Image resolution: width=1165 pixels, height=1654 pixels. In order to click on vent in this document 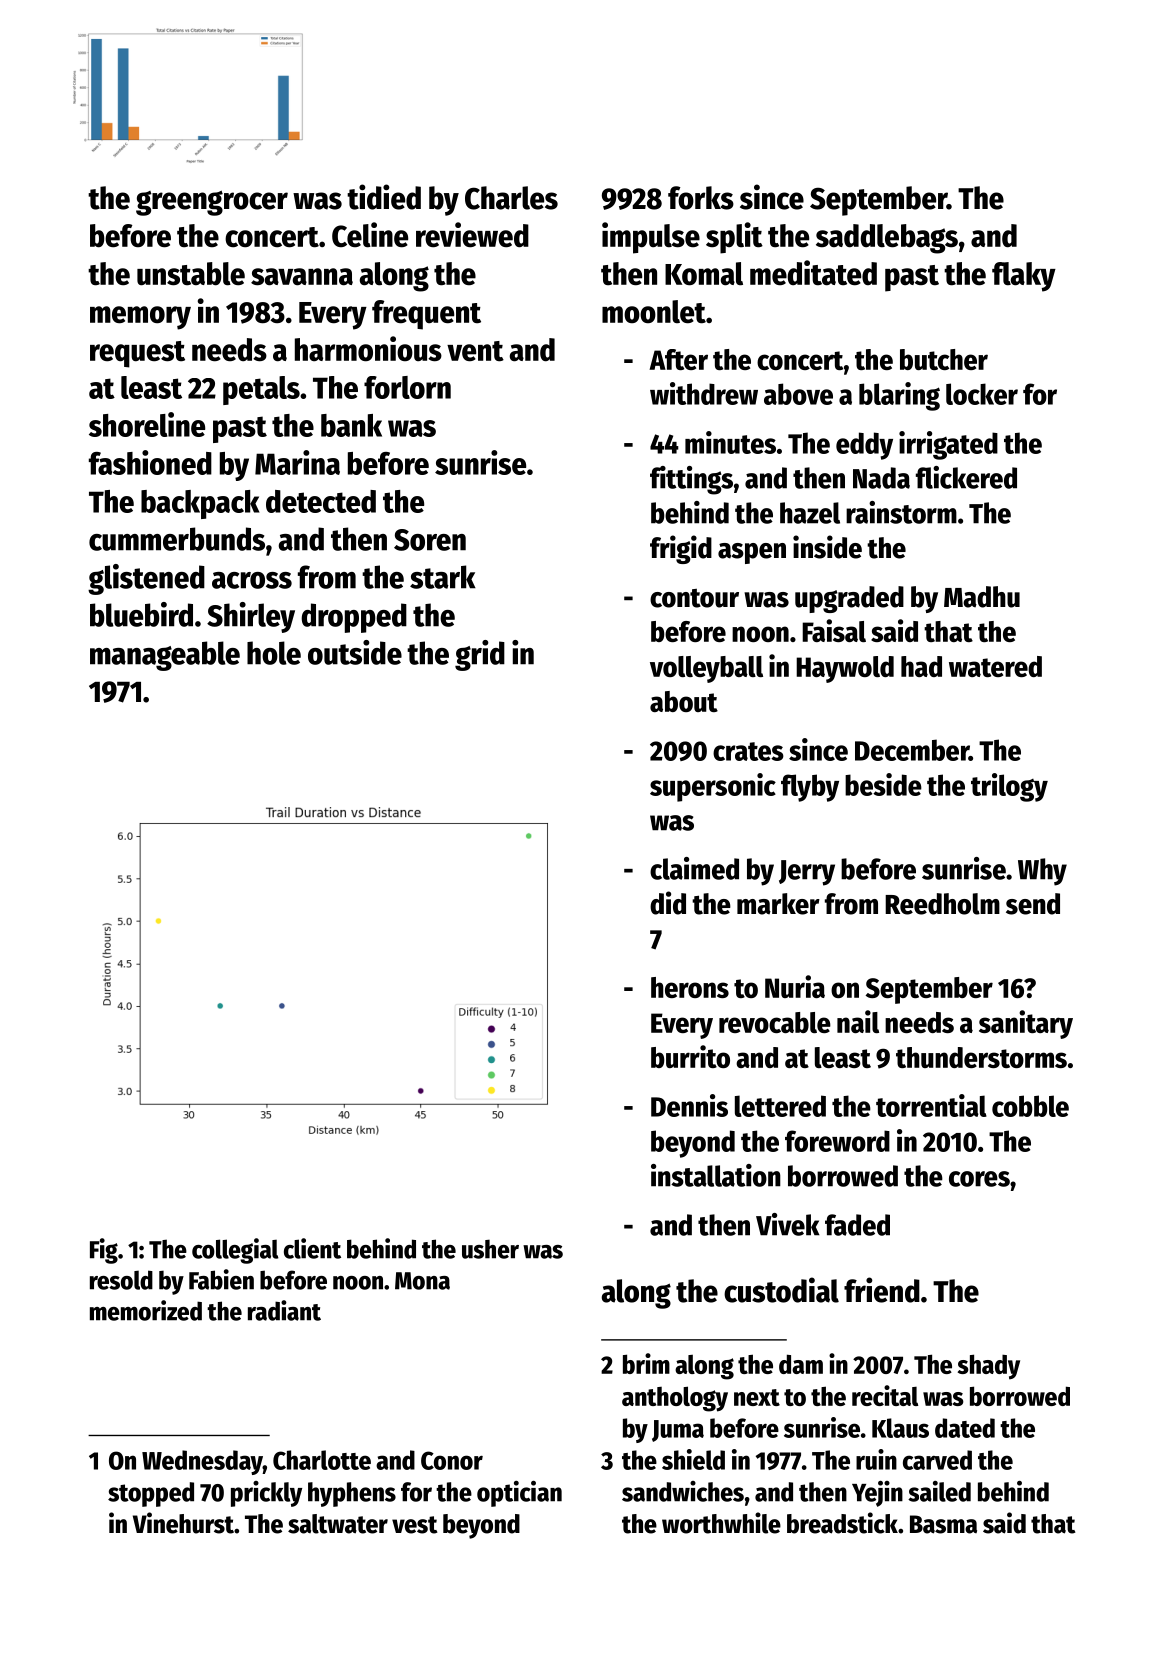, I will do `click(475, 351)`.
